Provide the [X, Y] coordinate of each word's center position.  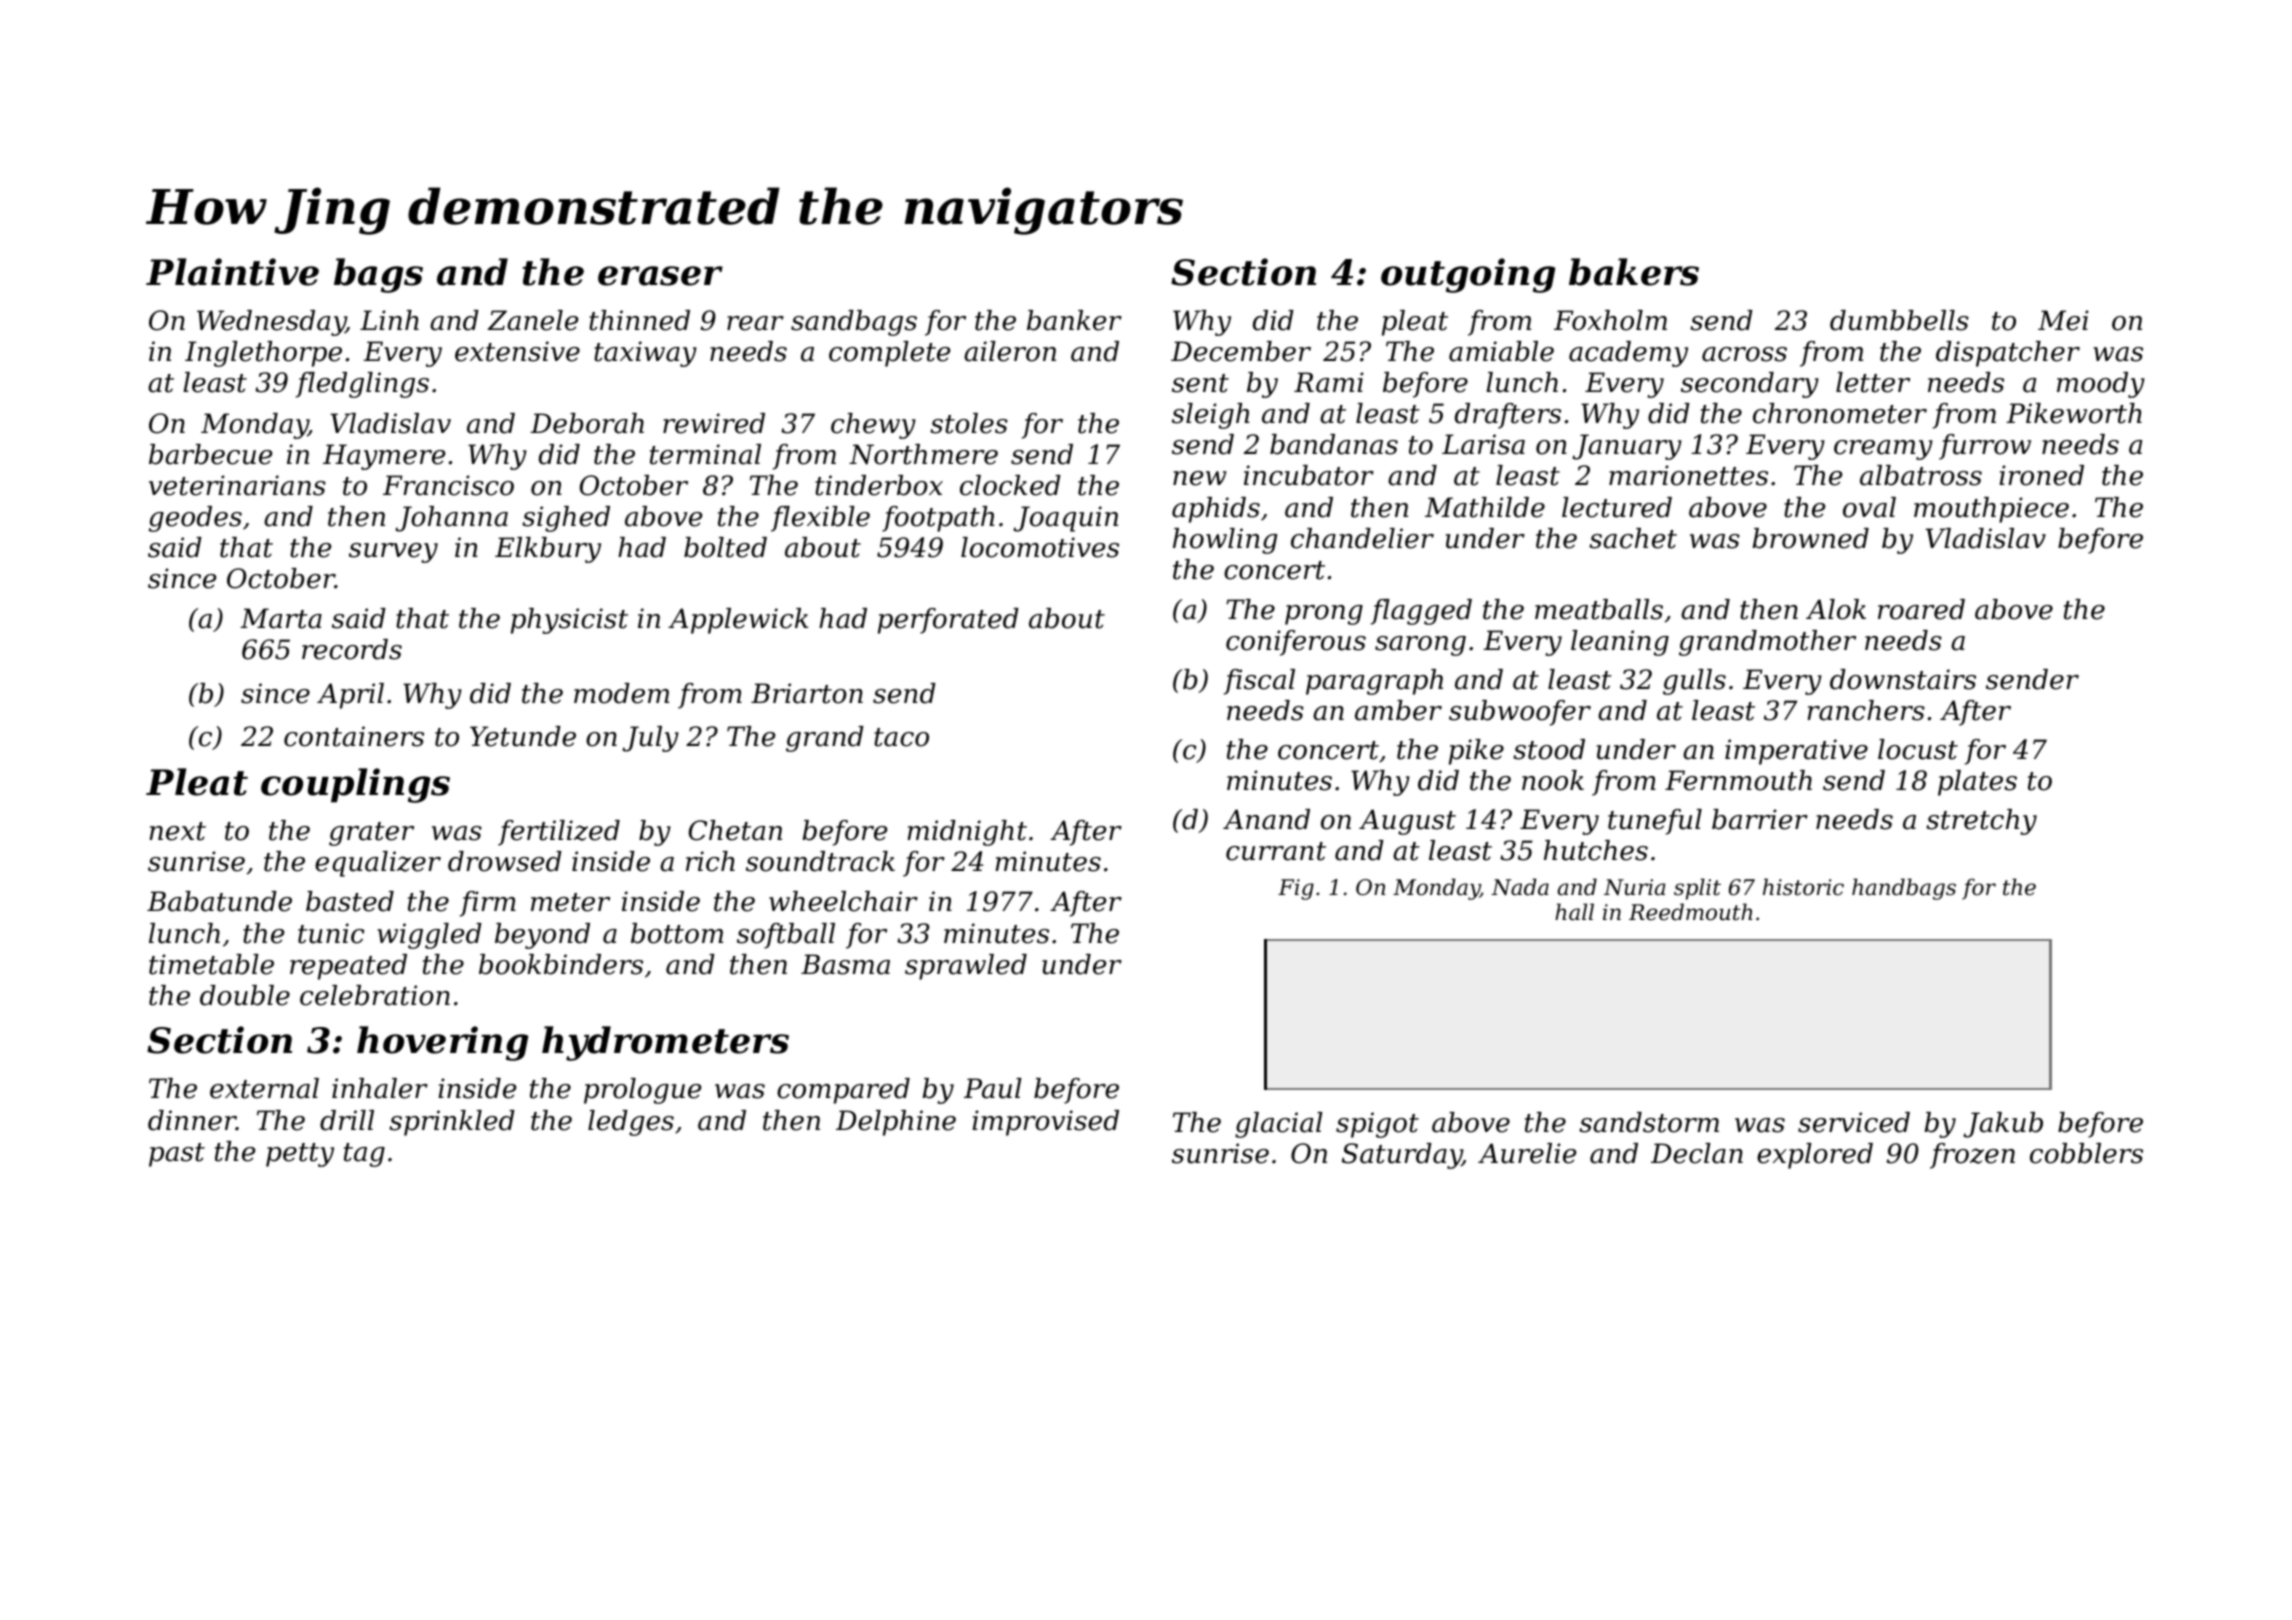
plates [1977, 783]
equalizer [378, 864]
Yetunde [523, 736]
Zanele [532, 320]
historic [1803, 887]
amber [1398, 710]
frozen [1972, 1156]
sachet [1633, 538]
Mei [2063, 320]
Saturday [1402, 1156]
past [177, 1155]
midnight [967, 833]
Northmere [923, 454]
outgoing [1468, 275]
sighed [566, 519]
